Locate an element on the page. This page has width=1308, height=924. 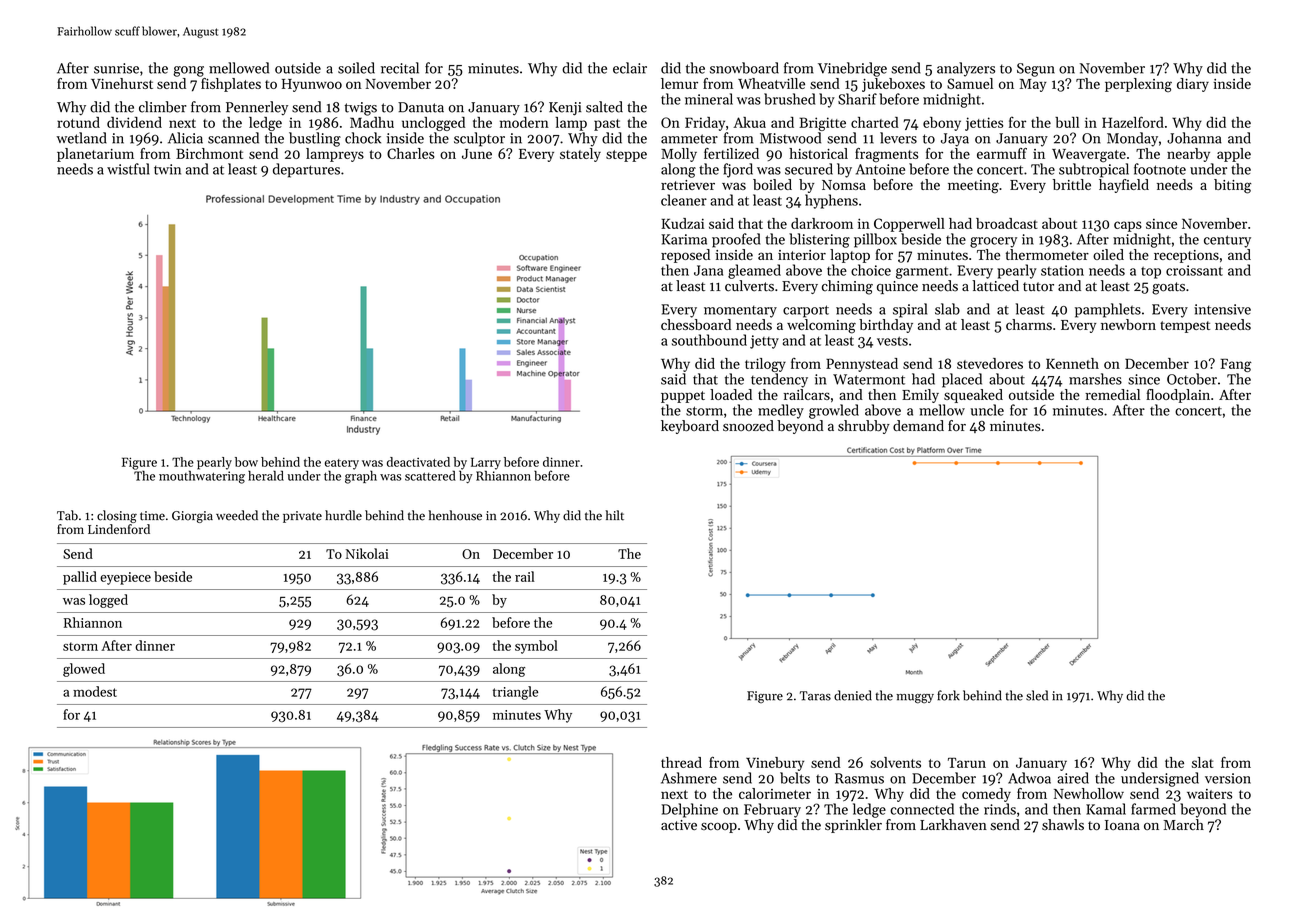
diary is located at coordinates (1193, 85).
